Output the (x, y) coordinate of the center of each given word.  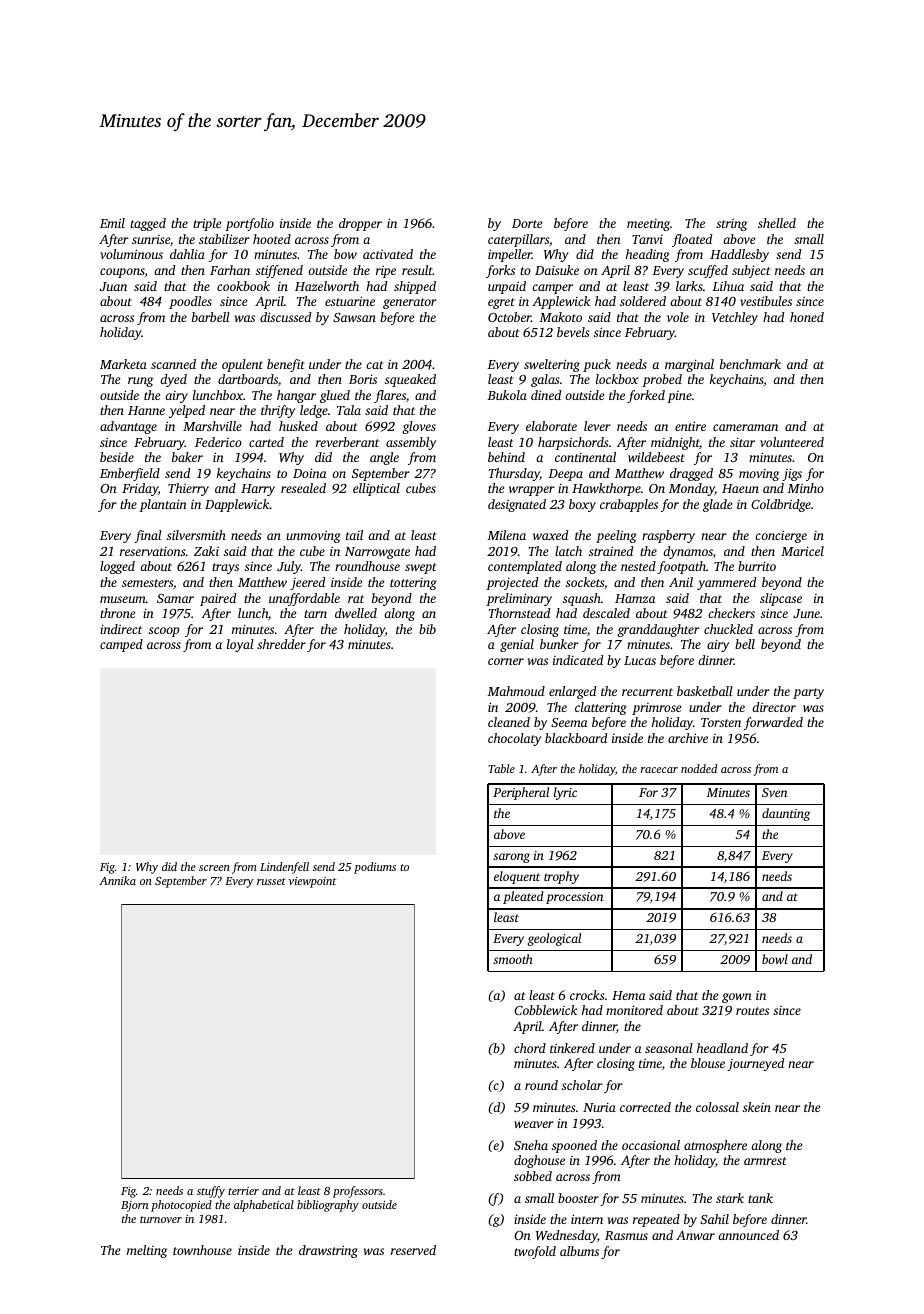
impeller (510, 255)
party (808, 693)
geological (554, 939)
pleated (523, 897)
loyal (240, 645)
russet (271, 881)
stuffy (211, 1192)
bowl (775, 959)
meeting (648, 225)
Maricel (802, 551)
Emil (112, 223)
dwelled (356, 613)
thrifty (278, 411)
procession (574, 898)
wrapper (532, 491)
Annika (117, 880)
